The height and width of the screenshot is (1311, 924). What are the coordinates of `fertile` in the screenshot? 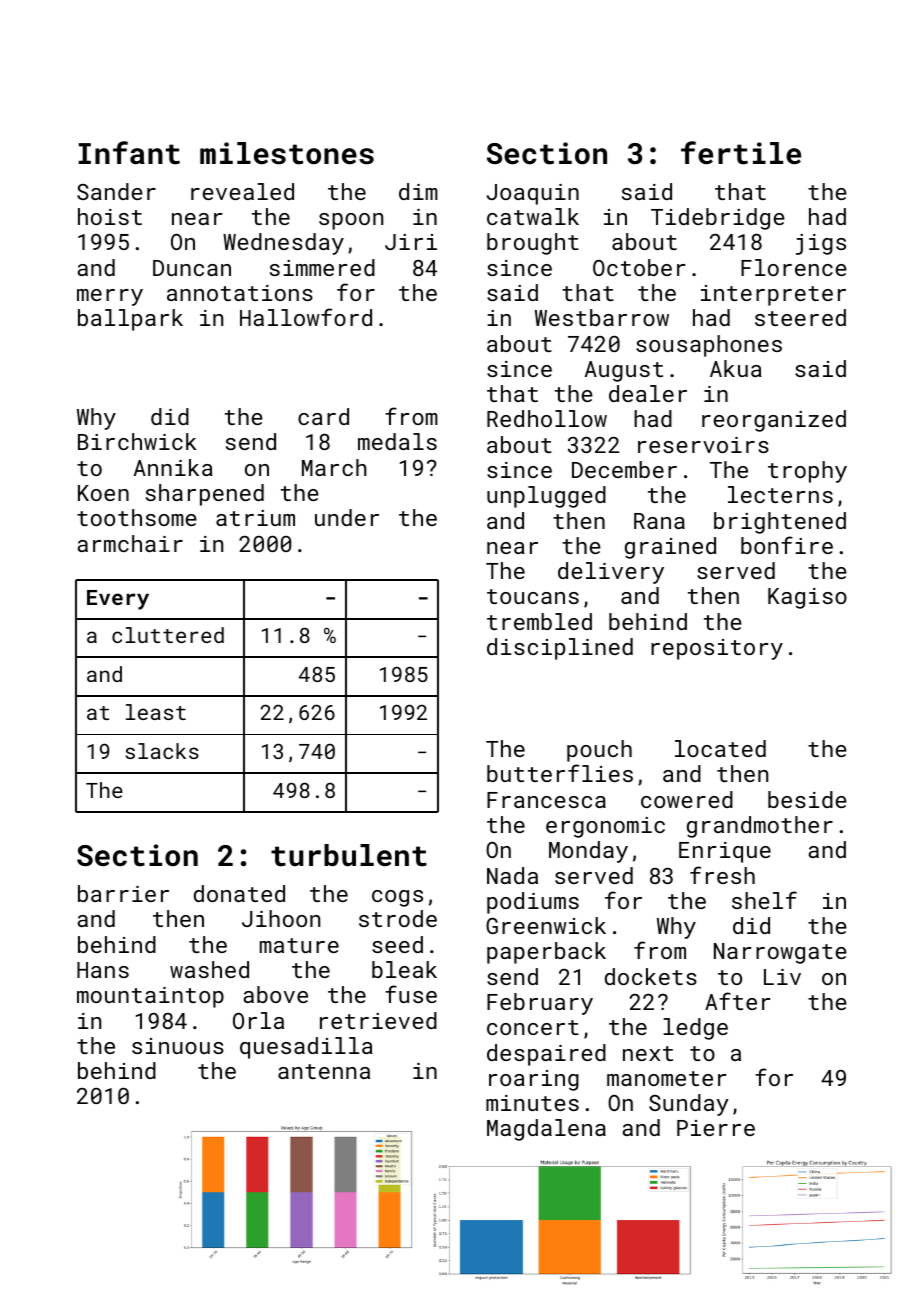 It's located at (741, 153).
